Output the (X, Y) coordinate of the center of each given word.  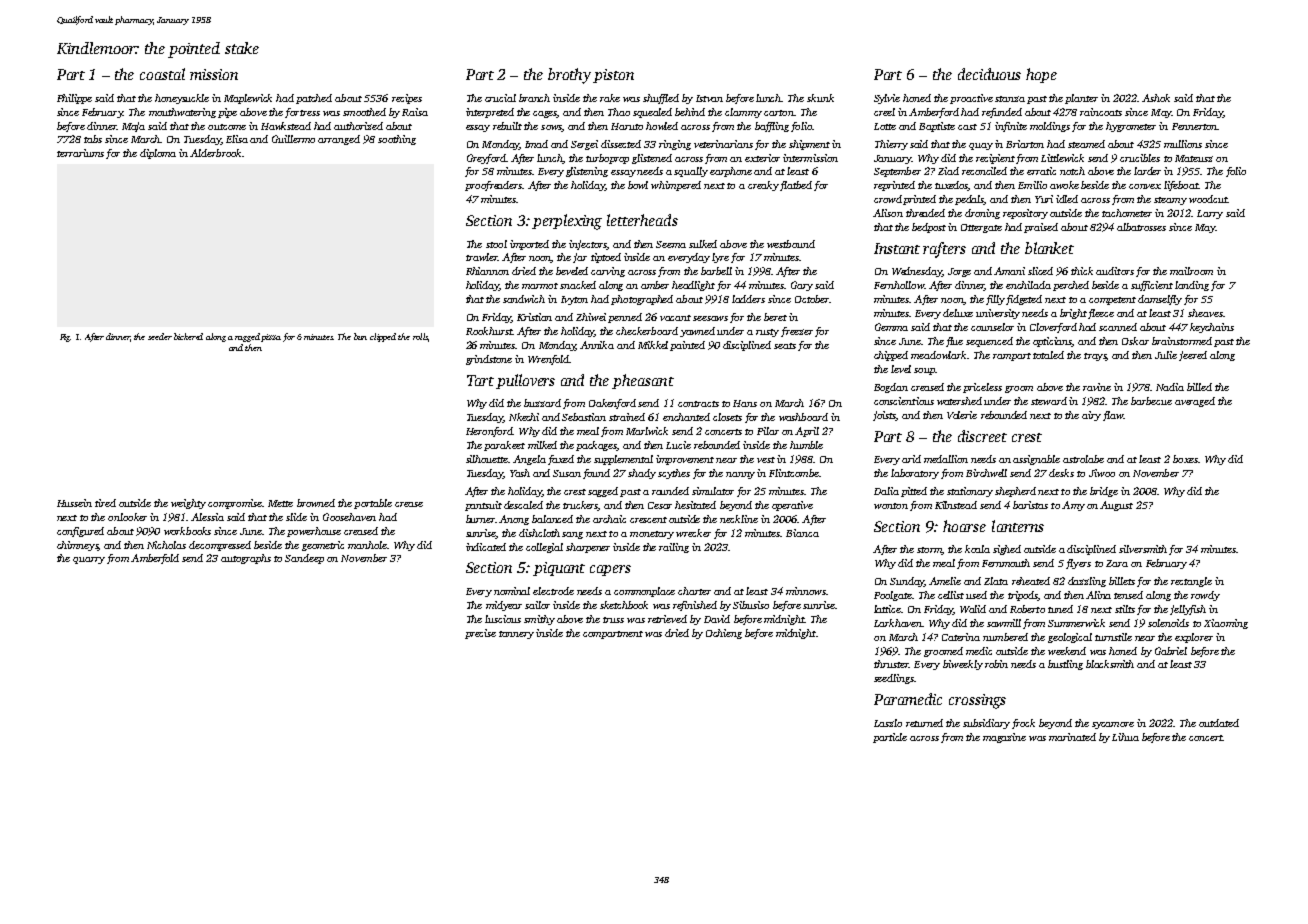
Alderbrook (215, 153)
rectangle (1191, 582)
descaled (523, 505)
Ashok (1156, 98)
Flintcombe (794, 473)
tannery (516, 635)
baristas (1030, 505)
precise (480, 634)
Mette (280, 503)
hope (1041, 75)
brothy (569, 76)
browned (316, 503)
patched (314, 99)
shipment (809, 145)
